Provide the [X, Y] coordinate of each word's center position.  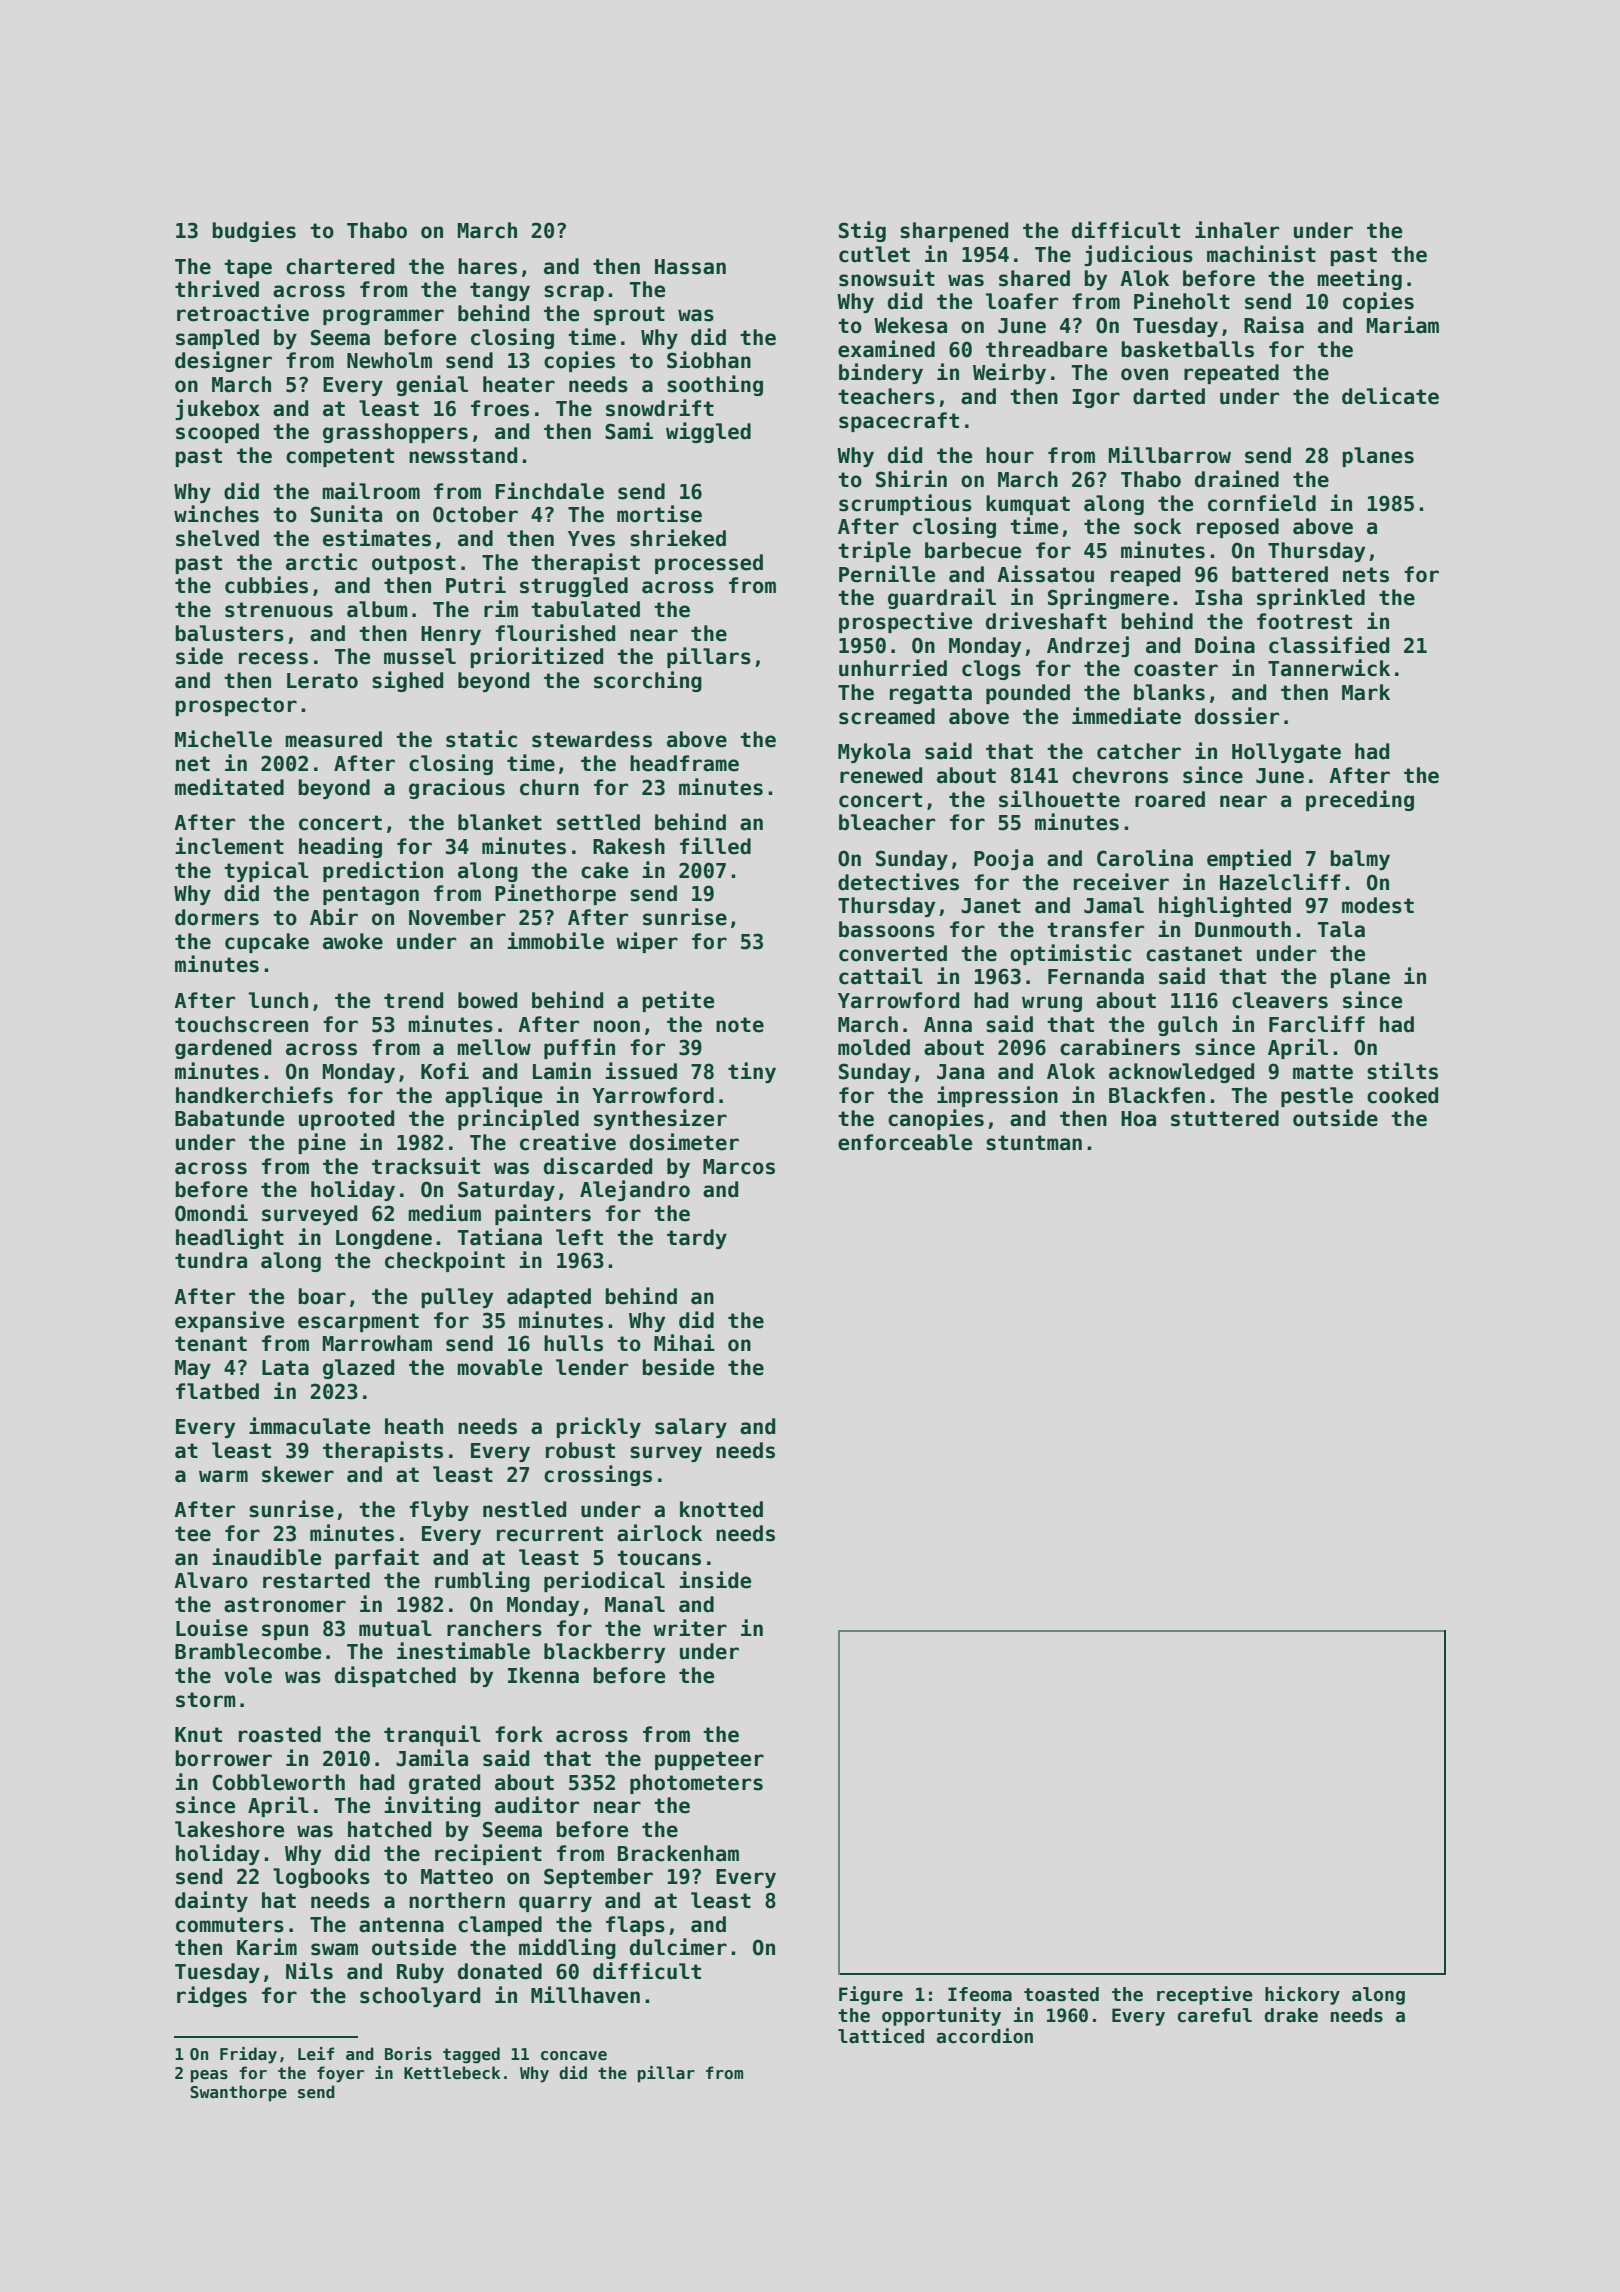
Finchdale [549, 491]
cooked [1402, 1095]
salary [691, 1428]
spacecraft [899, 422]
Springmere [1108, 598]
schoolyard [420, 1997]
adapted [549, 1298]
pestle [1317, 1097]
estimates [377, 538]
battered [1280, 574]
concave [574, 2056]
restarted [316, 1580]
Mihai [684, 1343]
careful [1214, 2015]
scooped [217, 433]
